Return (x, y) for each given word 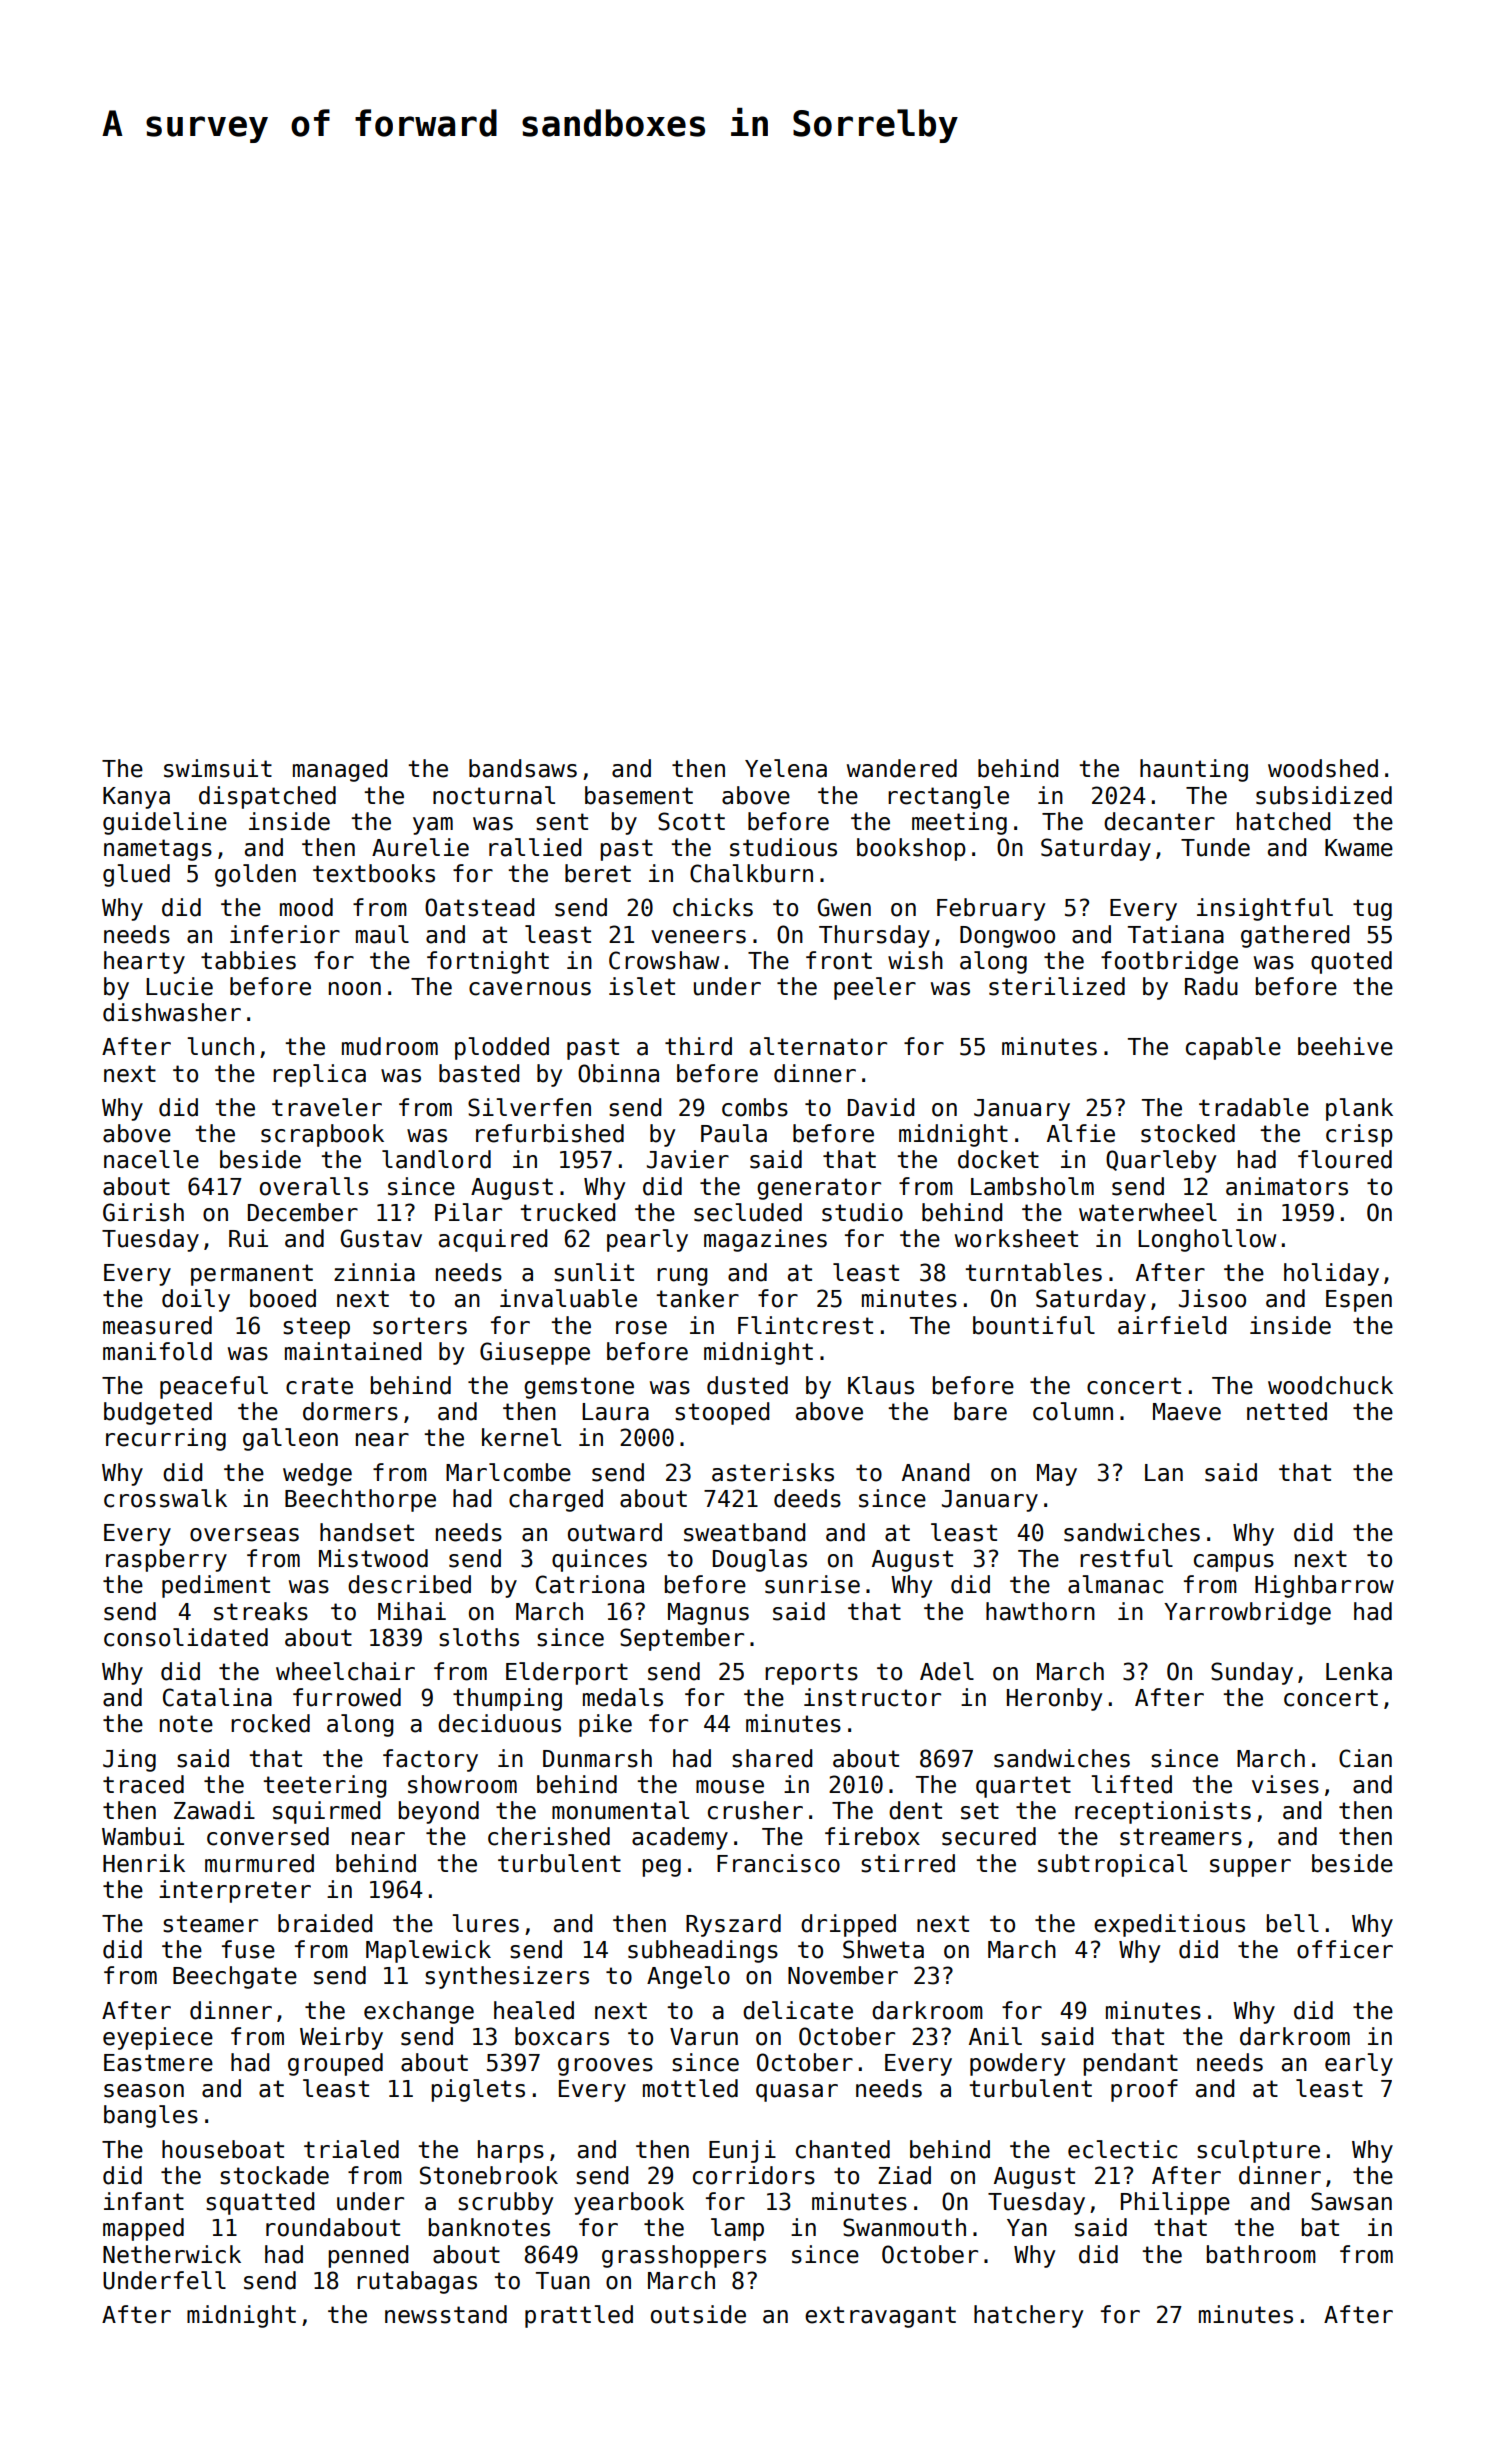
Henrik (144, 1863)
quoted (1351, 962)
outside (698, 2314)
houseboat (223, 2149)
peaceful (214, 1387)
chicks (713, 907)
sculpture (1258, 2151)
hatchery (1028, 2316)
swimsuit (218, 768)
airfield (1172, 1325)
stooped (722, 1413)
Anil (995, 2036)
